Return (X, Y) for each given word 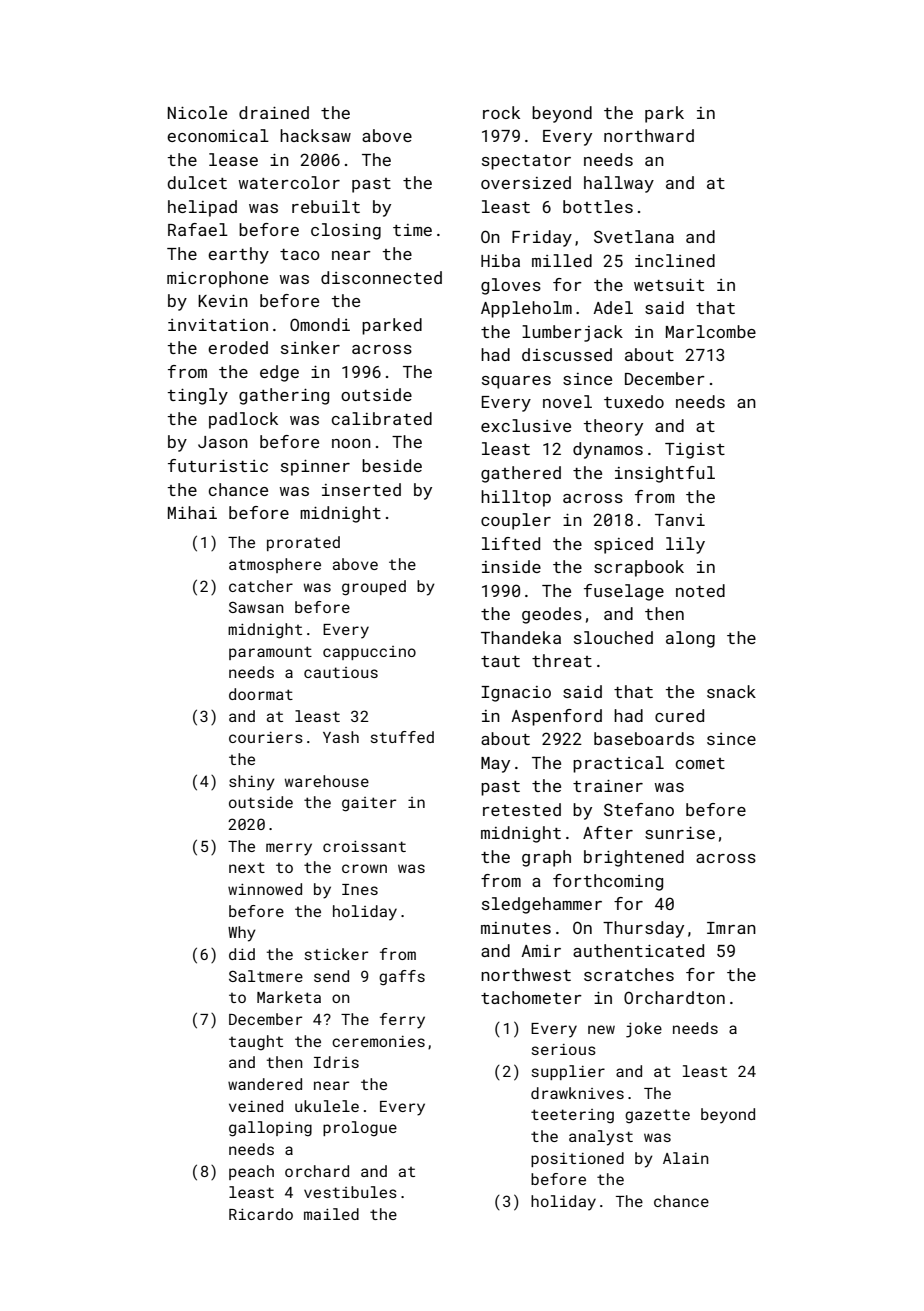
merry (289, 849)
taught (256, 1043)
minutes (516, 928)
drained (274, 112)
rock (501, 112)
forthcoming (608, 882)
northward (649, 135)
